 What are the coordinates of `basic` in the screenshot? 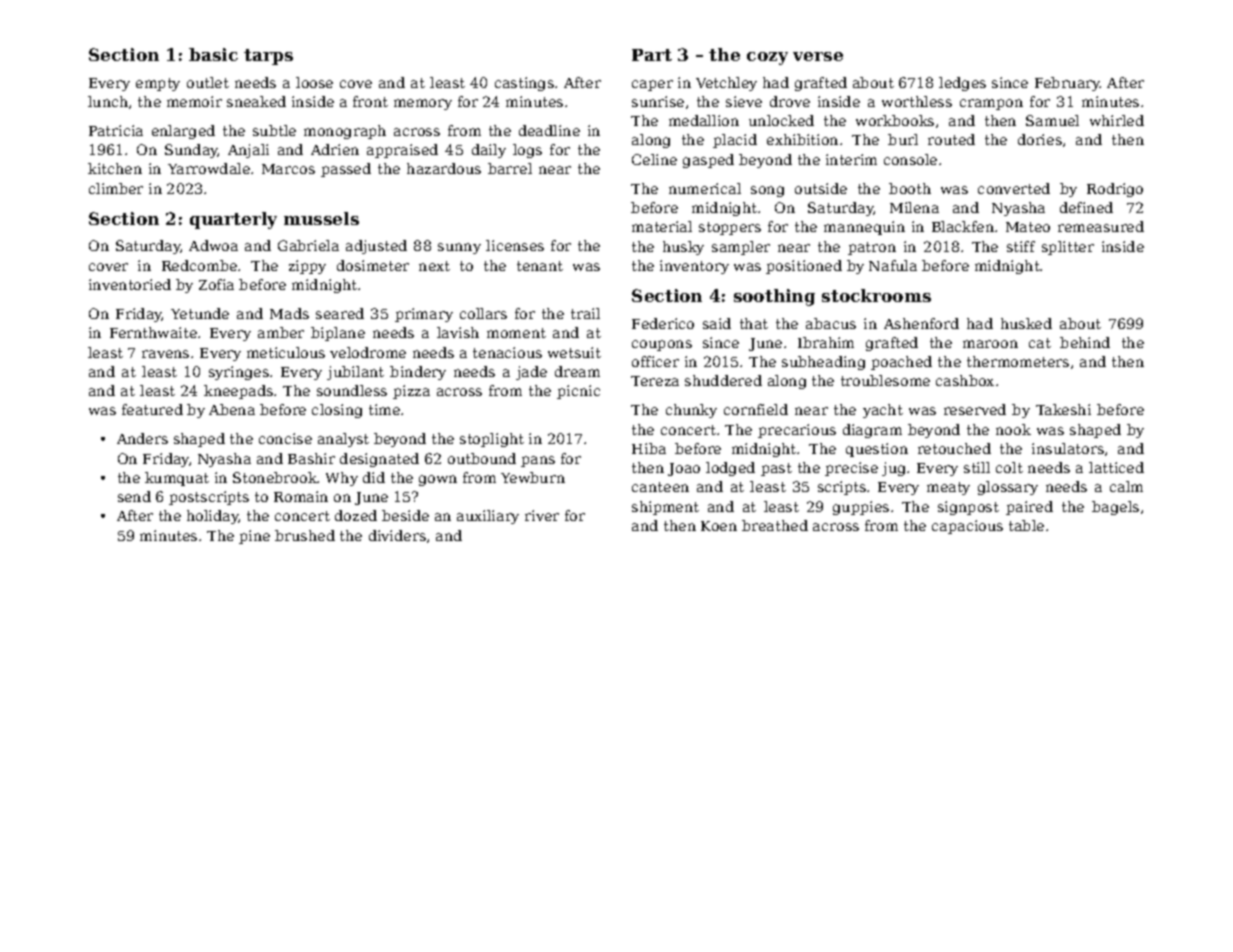 It's located at (213, 54).
